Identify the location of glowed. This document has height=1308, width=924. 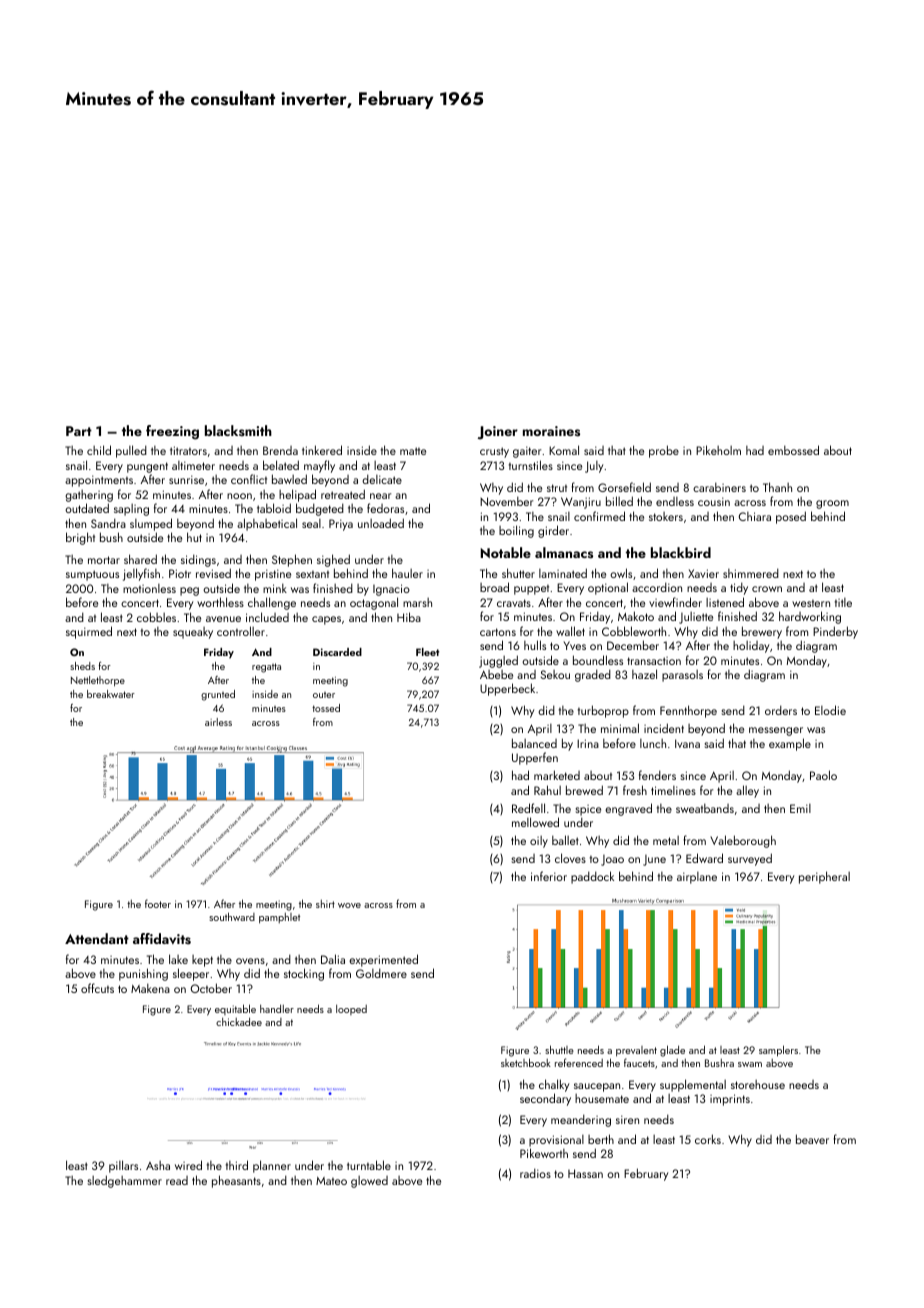
(369, 1182).
